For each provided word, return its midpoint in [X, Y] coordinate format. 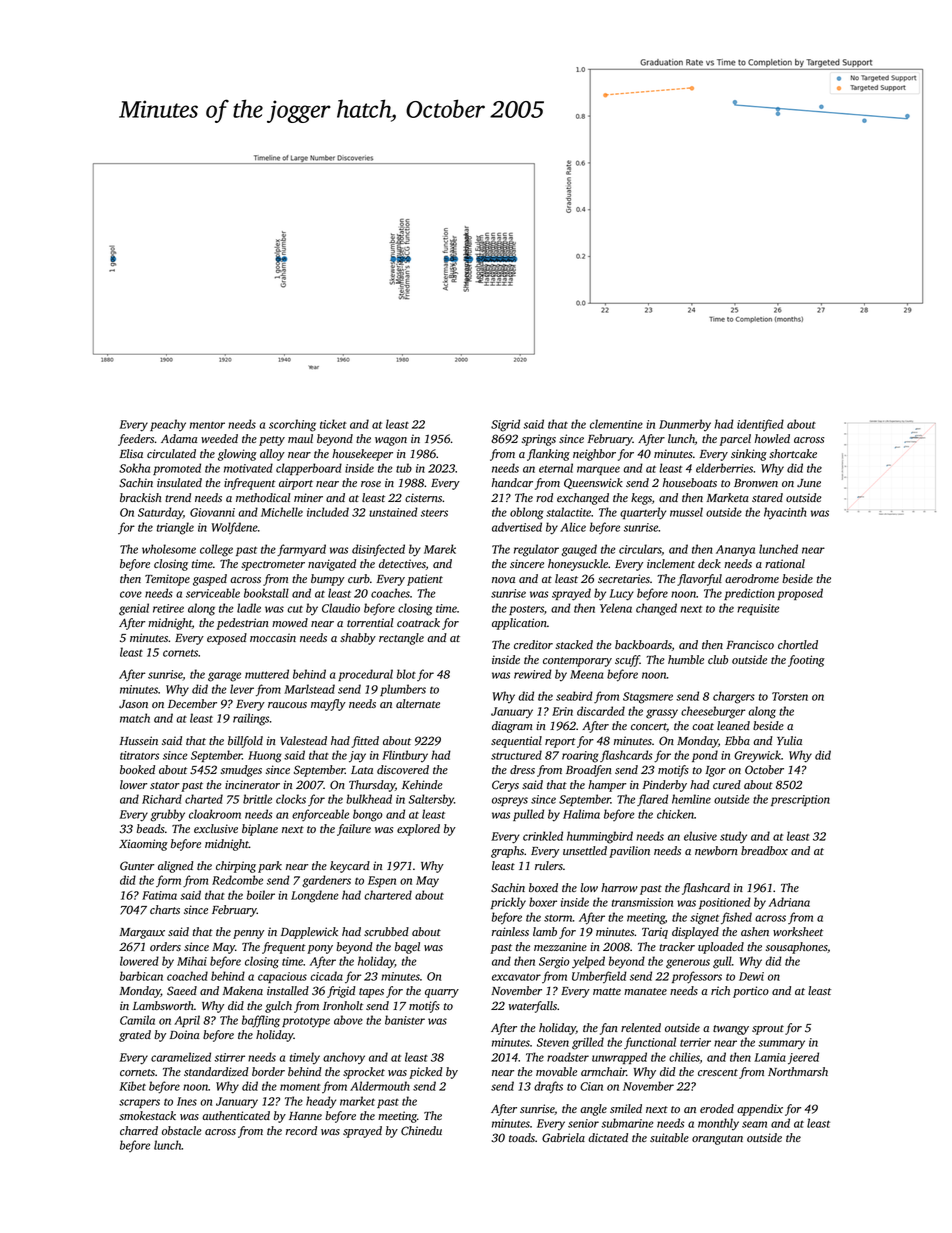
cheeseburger [713, 712]
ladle [249, 608]
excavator [516, 977]
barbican [141, 976]
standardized [216, 1071]
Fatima [159, 895]
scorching [292, 425]
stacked [574, 644]
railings [251, 719]
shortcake [793, 453]
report [560, 743]
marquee [598, 470]
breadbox [764, 850]
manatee [645, 991]
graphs [507, 852]
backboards [643, 644]
